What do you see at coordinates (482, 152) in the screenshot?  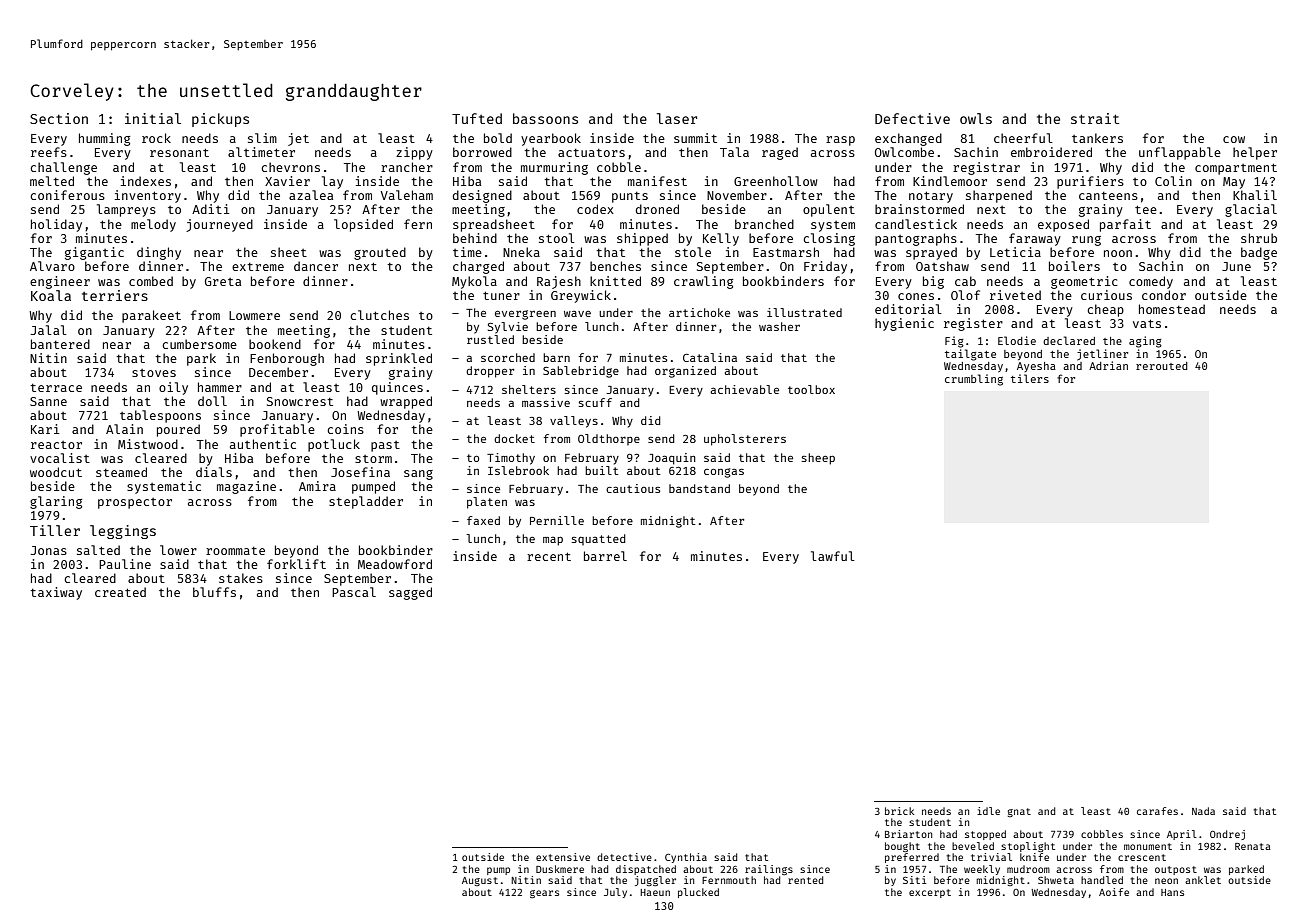 I see `borrowed` at bounding box center [482, 152].
